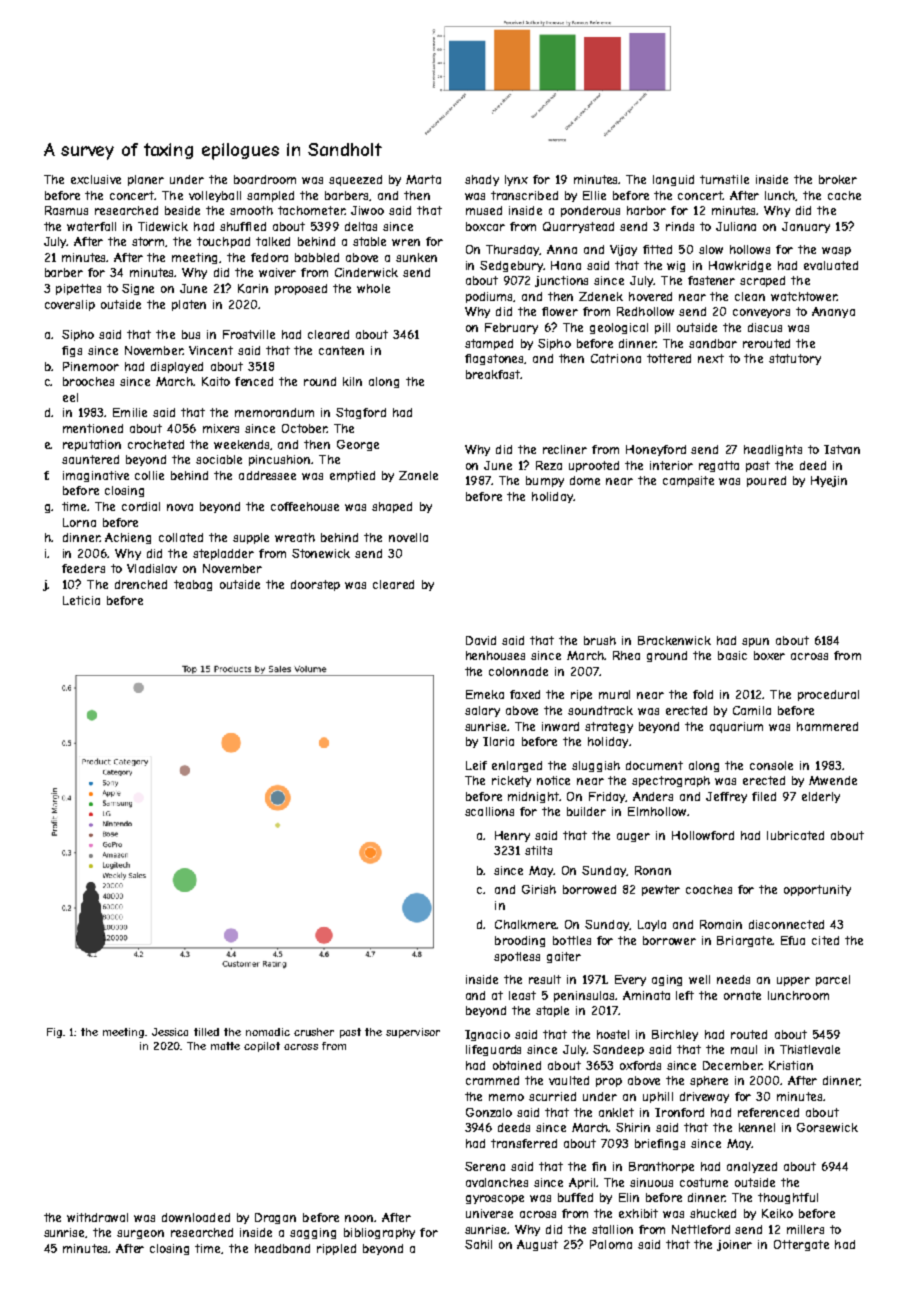 This screenshot has height=1316, width=908. I want to click on headband, so click(282, 1248).
